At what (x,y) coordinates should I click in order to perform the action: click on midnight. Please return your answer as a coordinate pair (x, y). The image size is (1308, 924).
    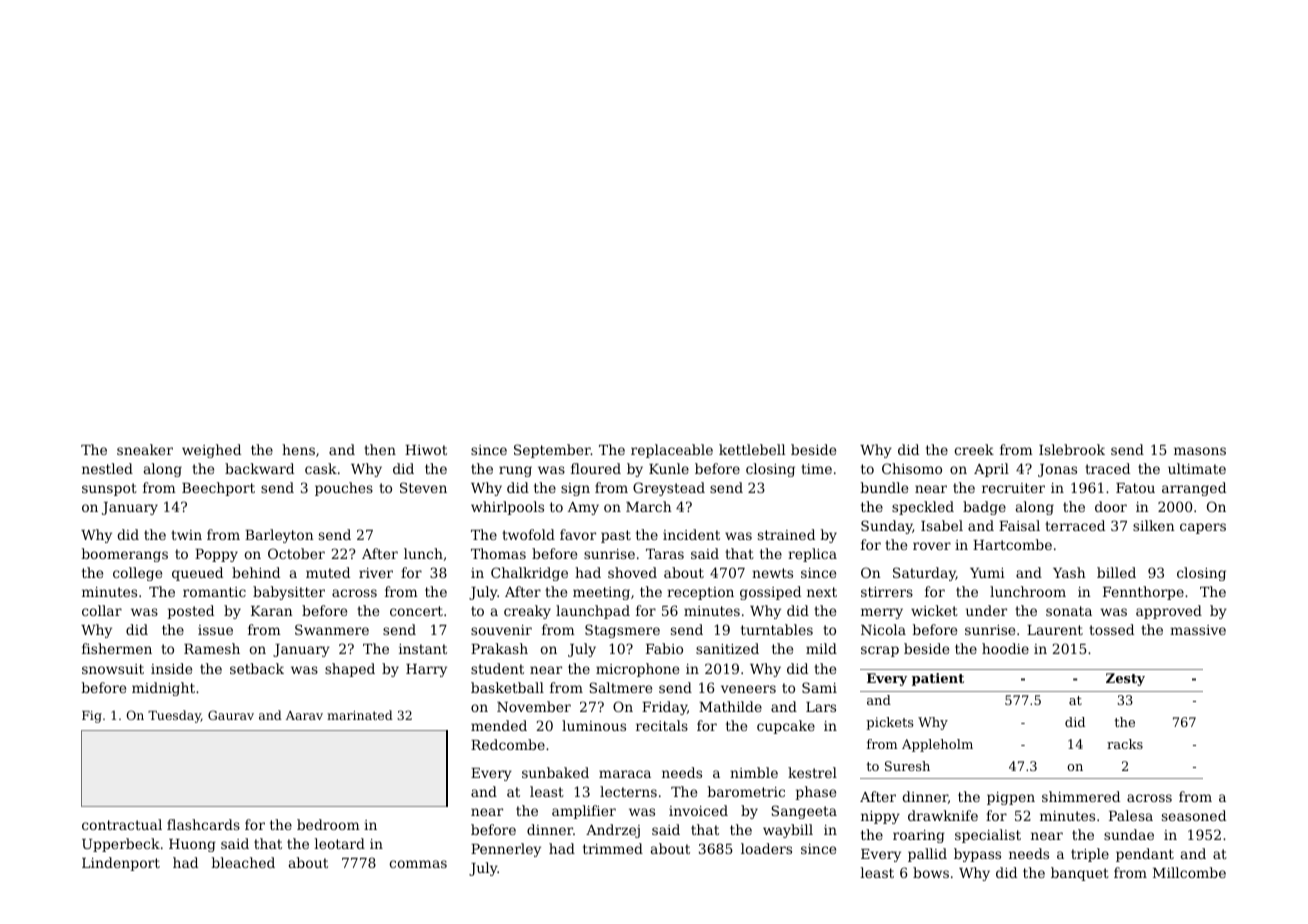
    Looking at the image, I should click on (163, 689).
